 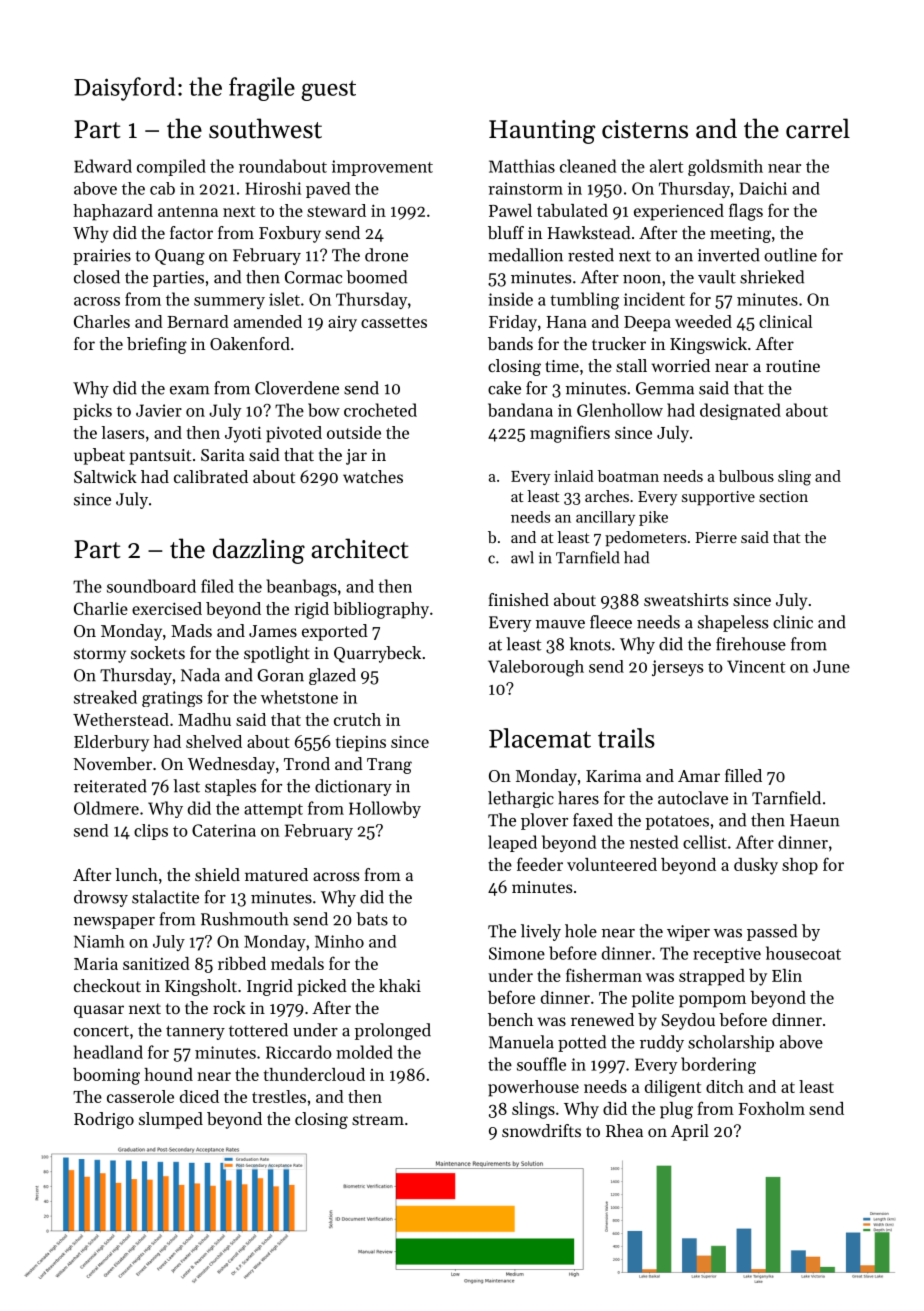 What do you see at coordinates (101, 898) in the screenshot?
I see `drowsy` at bounding box center [101, 898].
